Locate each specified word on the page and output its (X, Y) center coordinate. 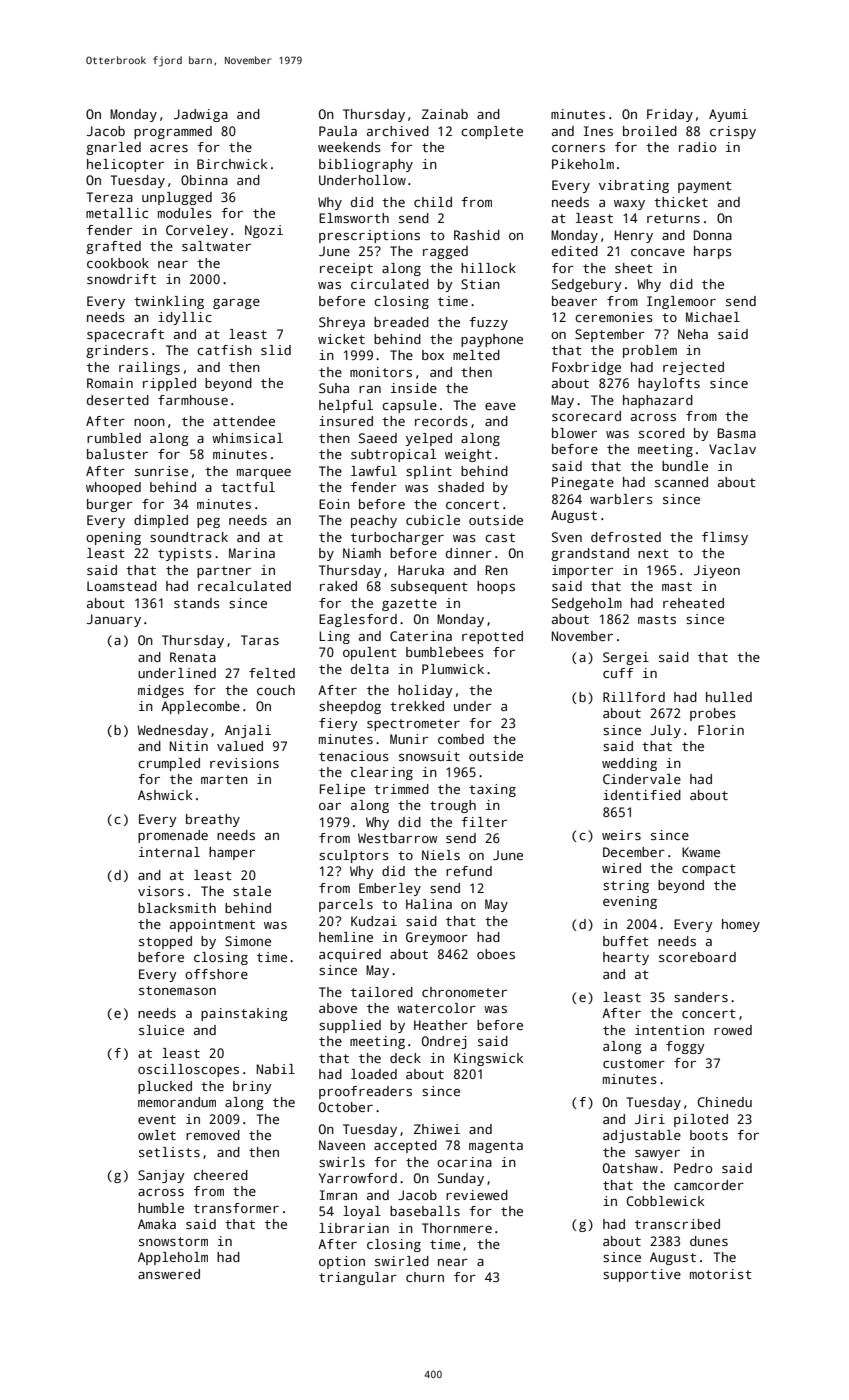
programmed (173, 132)
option (342, 1262)
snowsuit (429, 756)
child (433, 202)
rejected (693, 368)
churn (425, 1277)
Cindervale (642, 779)
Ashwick (165, 795)
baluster (117, 454)
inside (414, 388)
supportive (642, 1275)
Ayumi (728, 115)
